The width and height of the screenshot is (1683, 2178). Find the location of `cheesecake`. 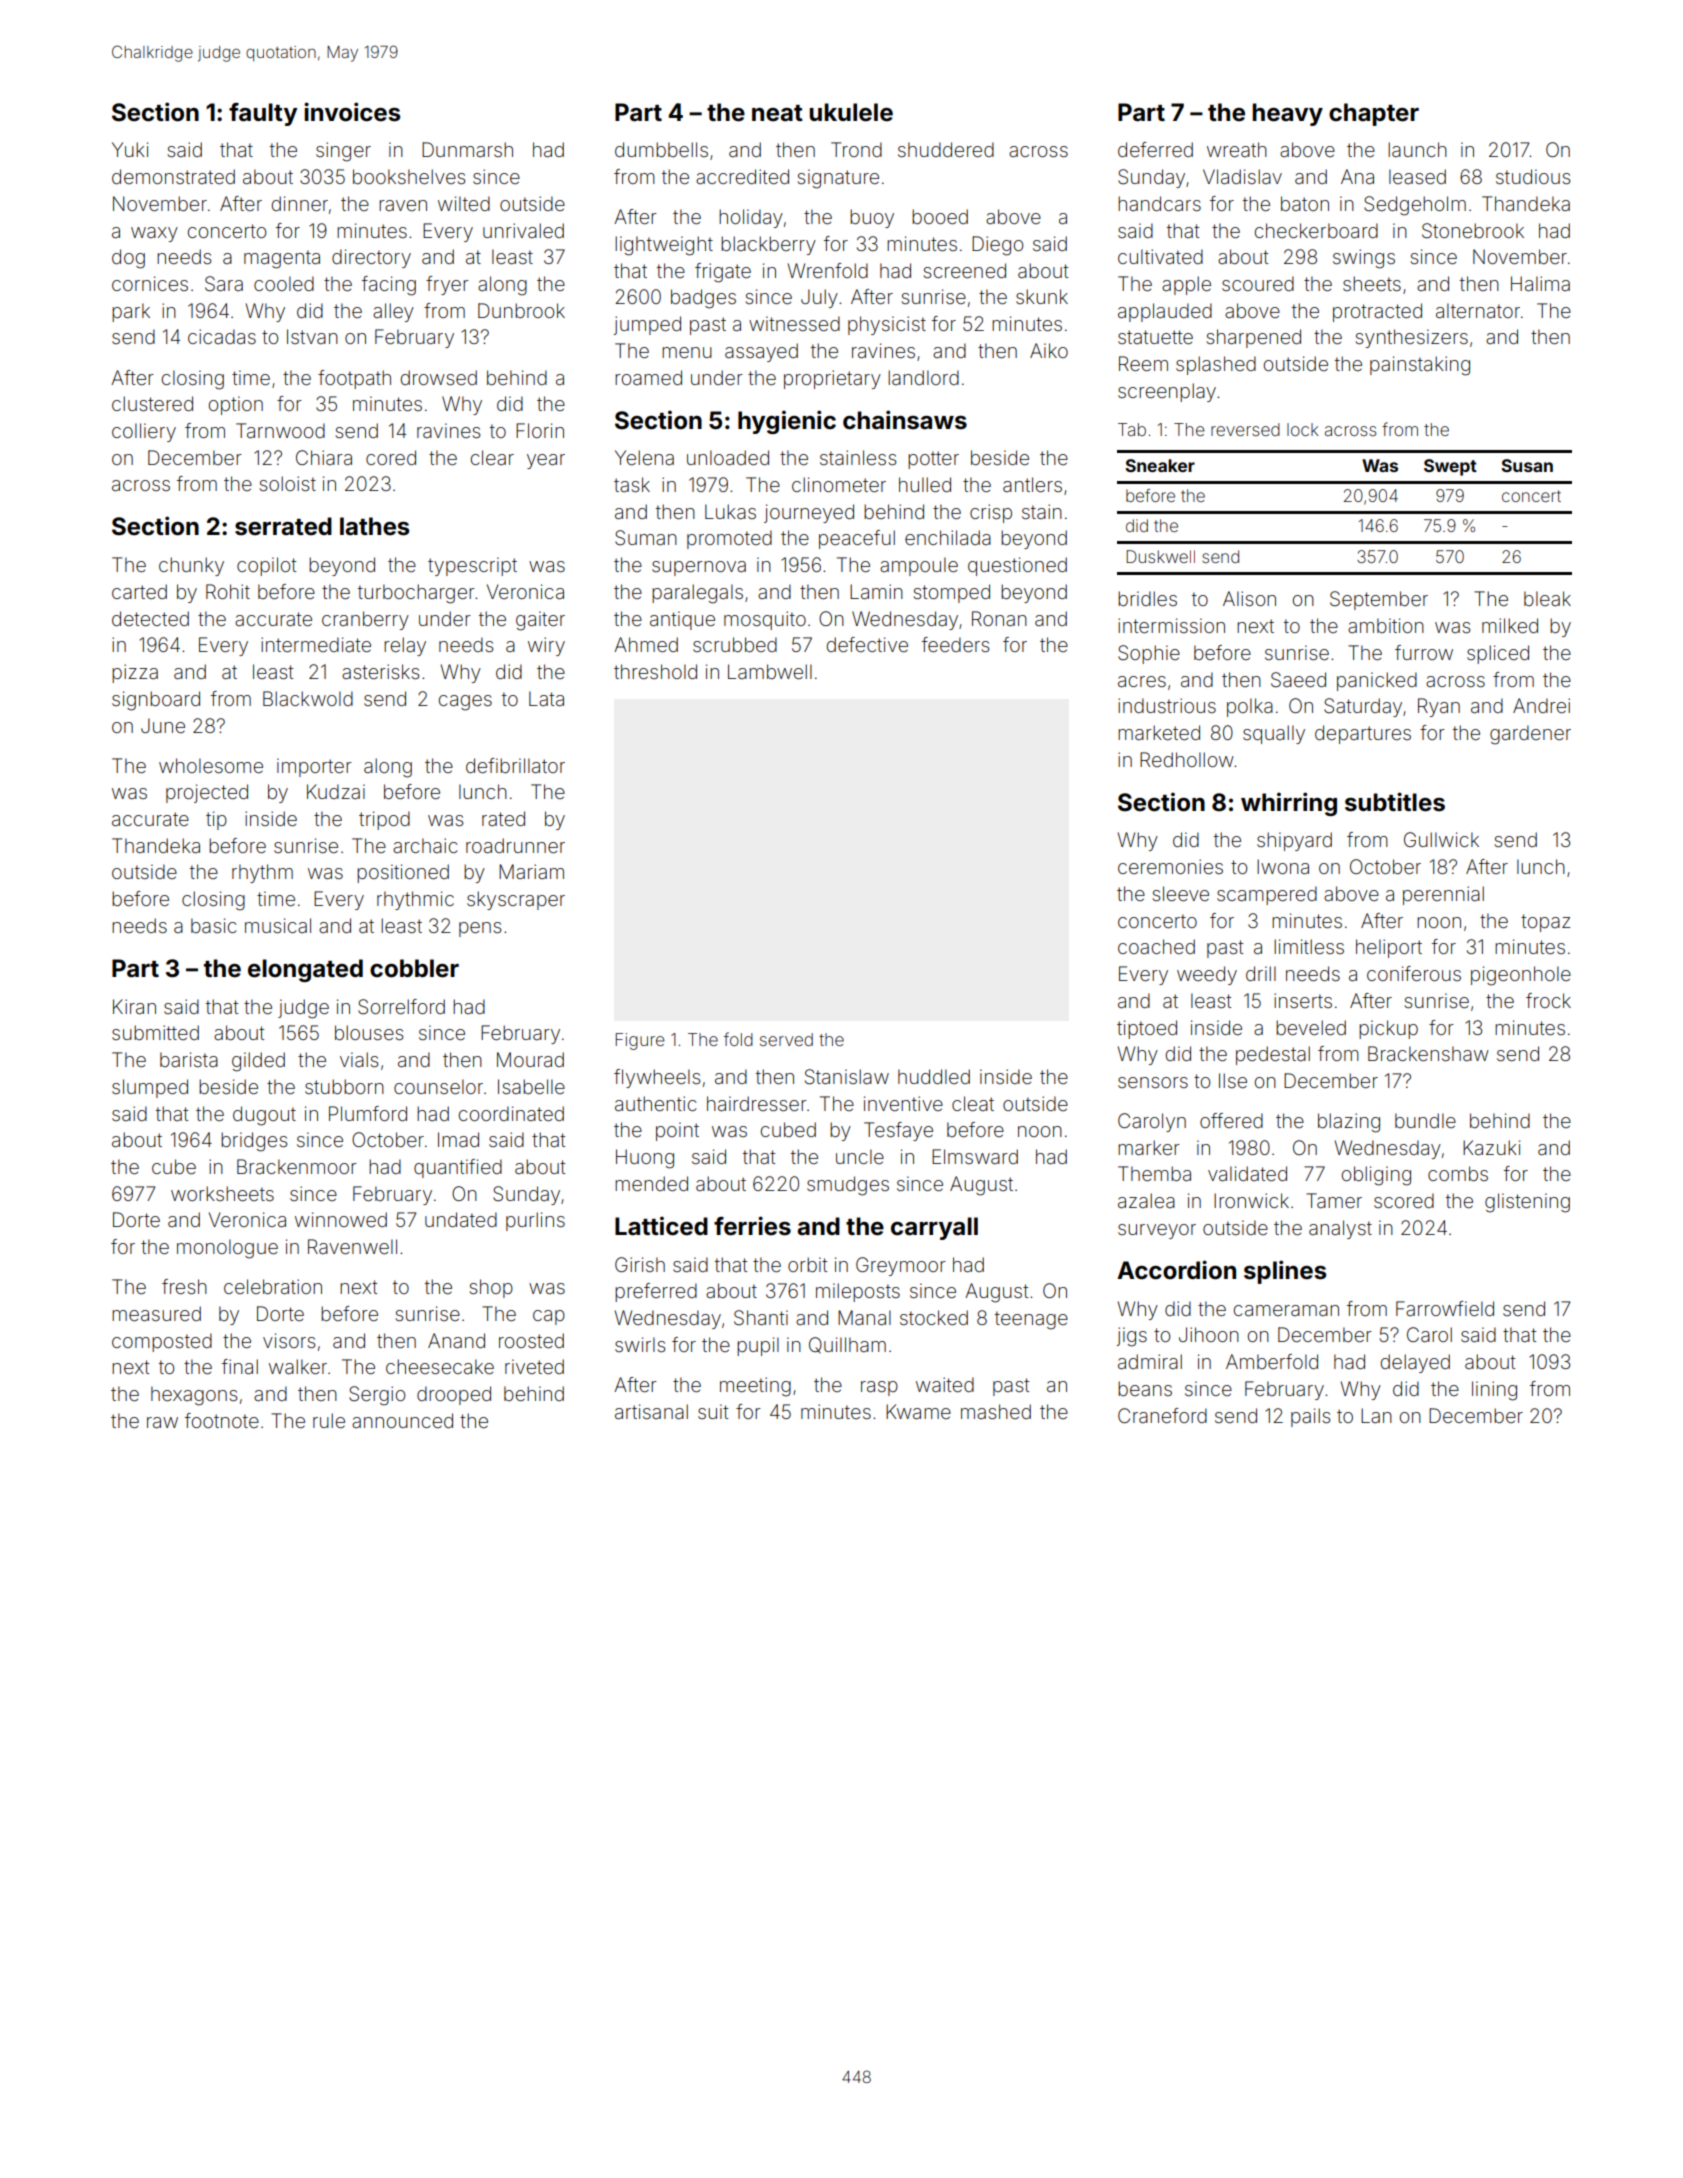

cheesecake is located at coordinates (440, 1366).
